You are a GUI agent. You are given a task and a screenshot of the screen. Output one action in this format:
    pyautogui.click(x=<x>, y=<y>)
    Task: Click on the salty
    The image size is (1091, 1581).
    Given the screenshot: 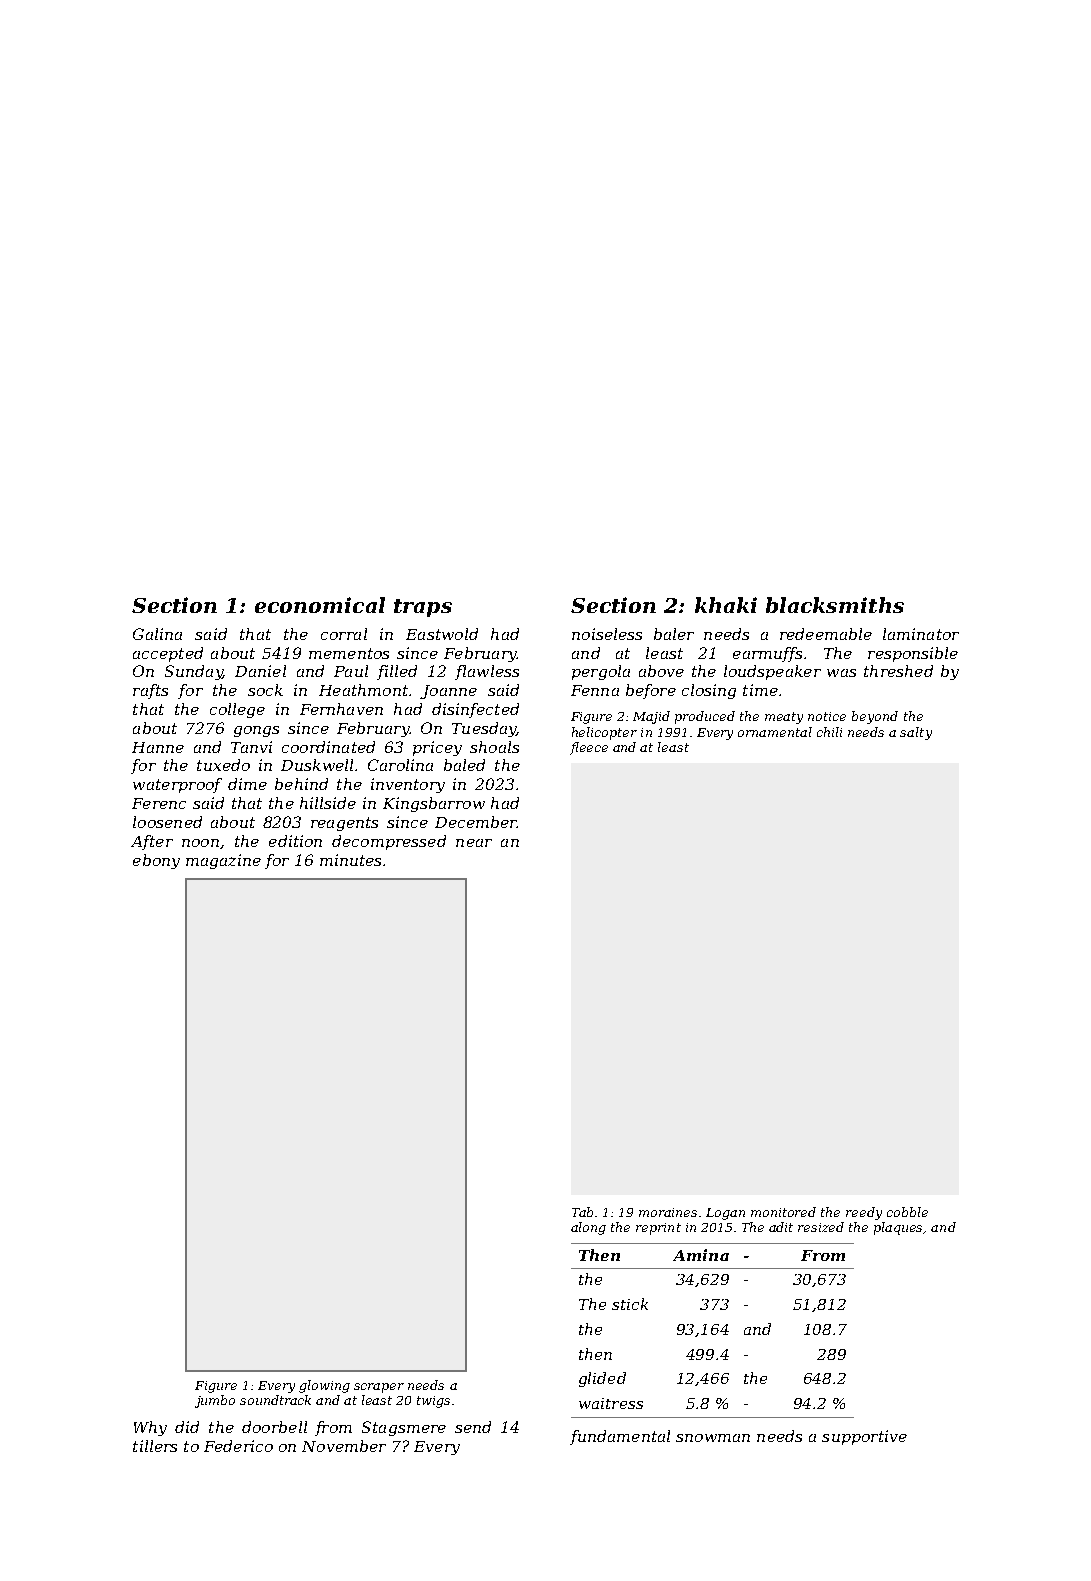 What is the action you would take?
    pyautogui.click(x=916, y=733)
